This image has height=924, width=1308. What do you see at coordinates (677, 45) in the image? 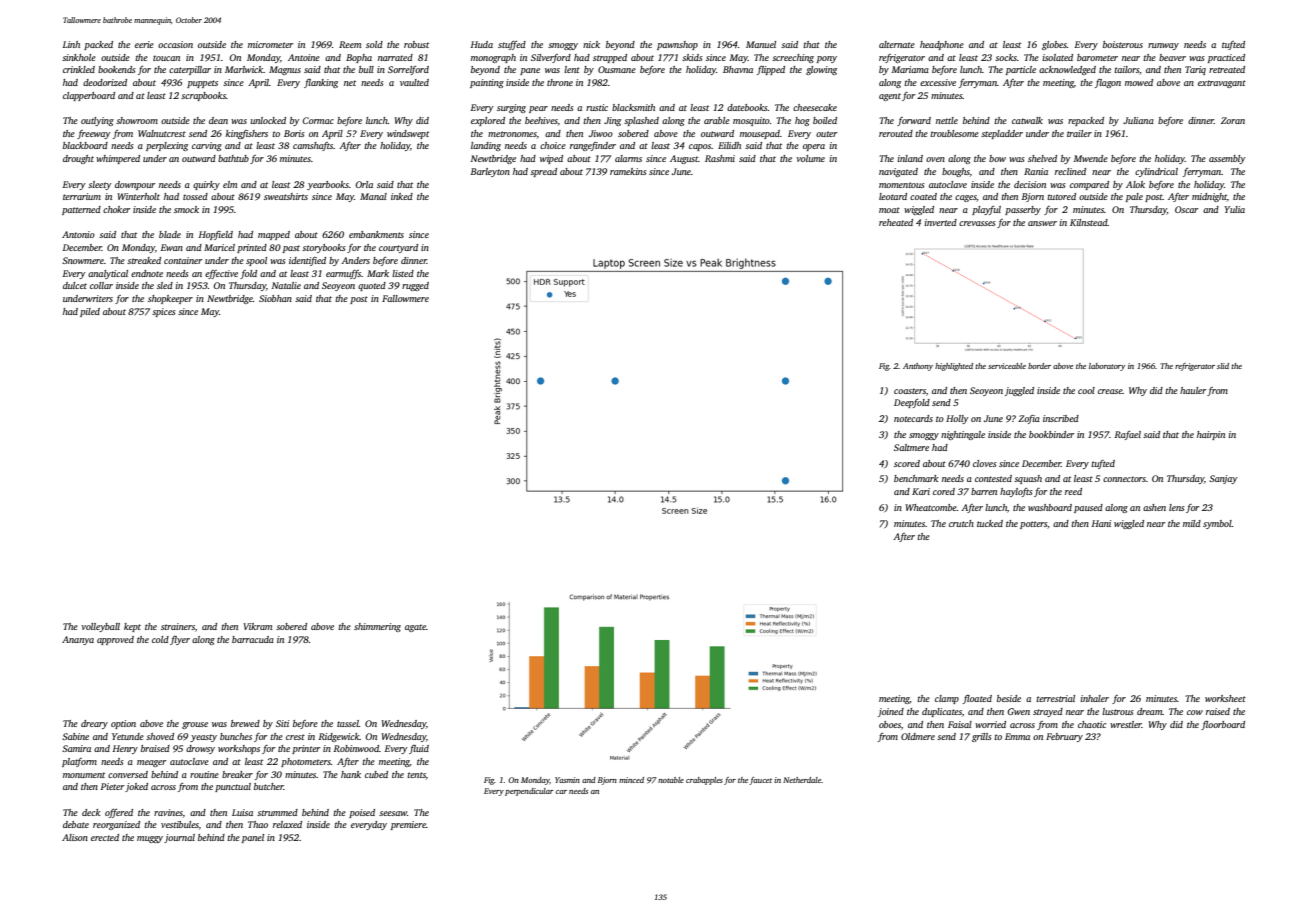
I see `pawnshop` at bounding box center [677, 45].
